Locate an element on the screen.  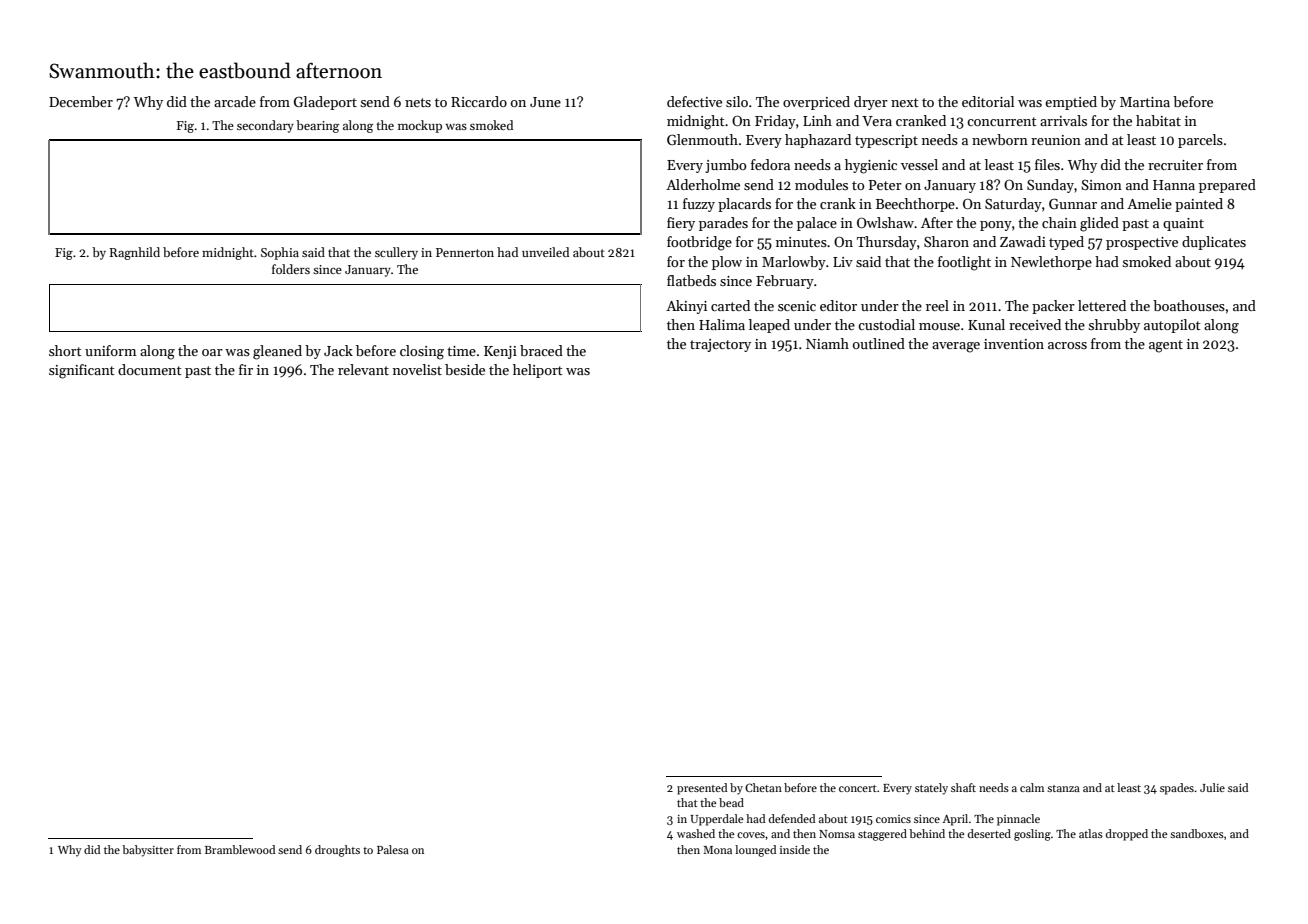
December is located at coordinates (81, 101).
